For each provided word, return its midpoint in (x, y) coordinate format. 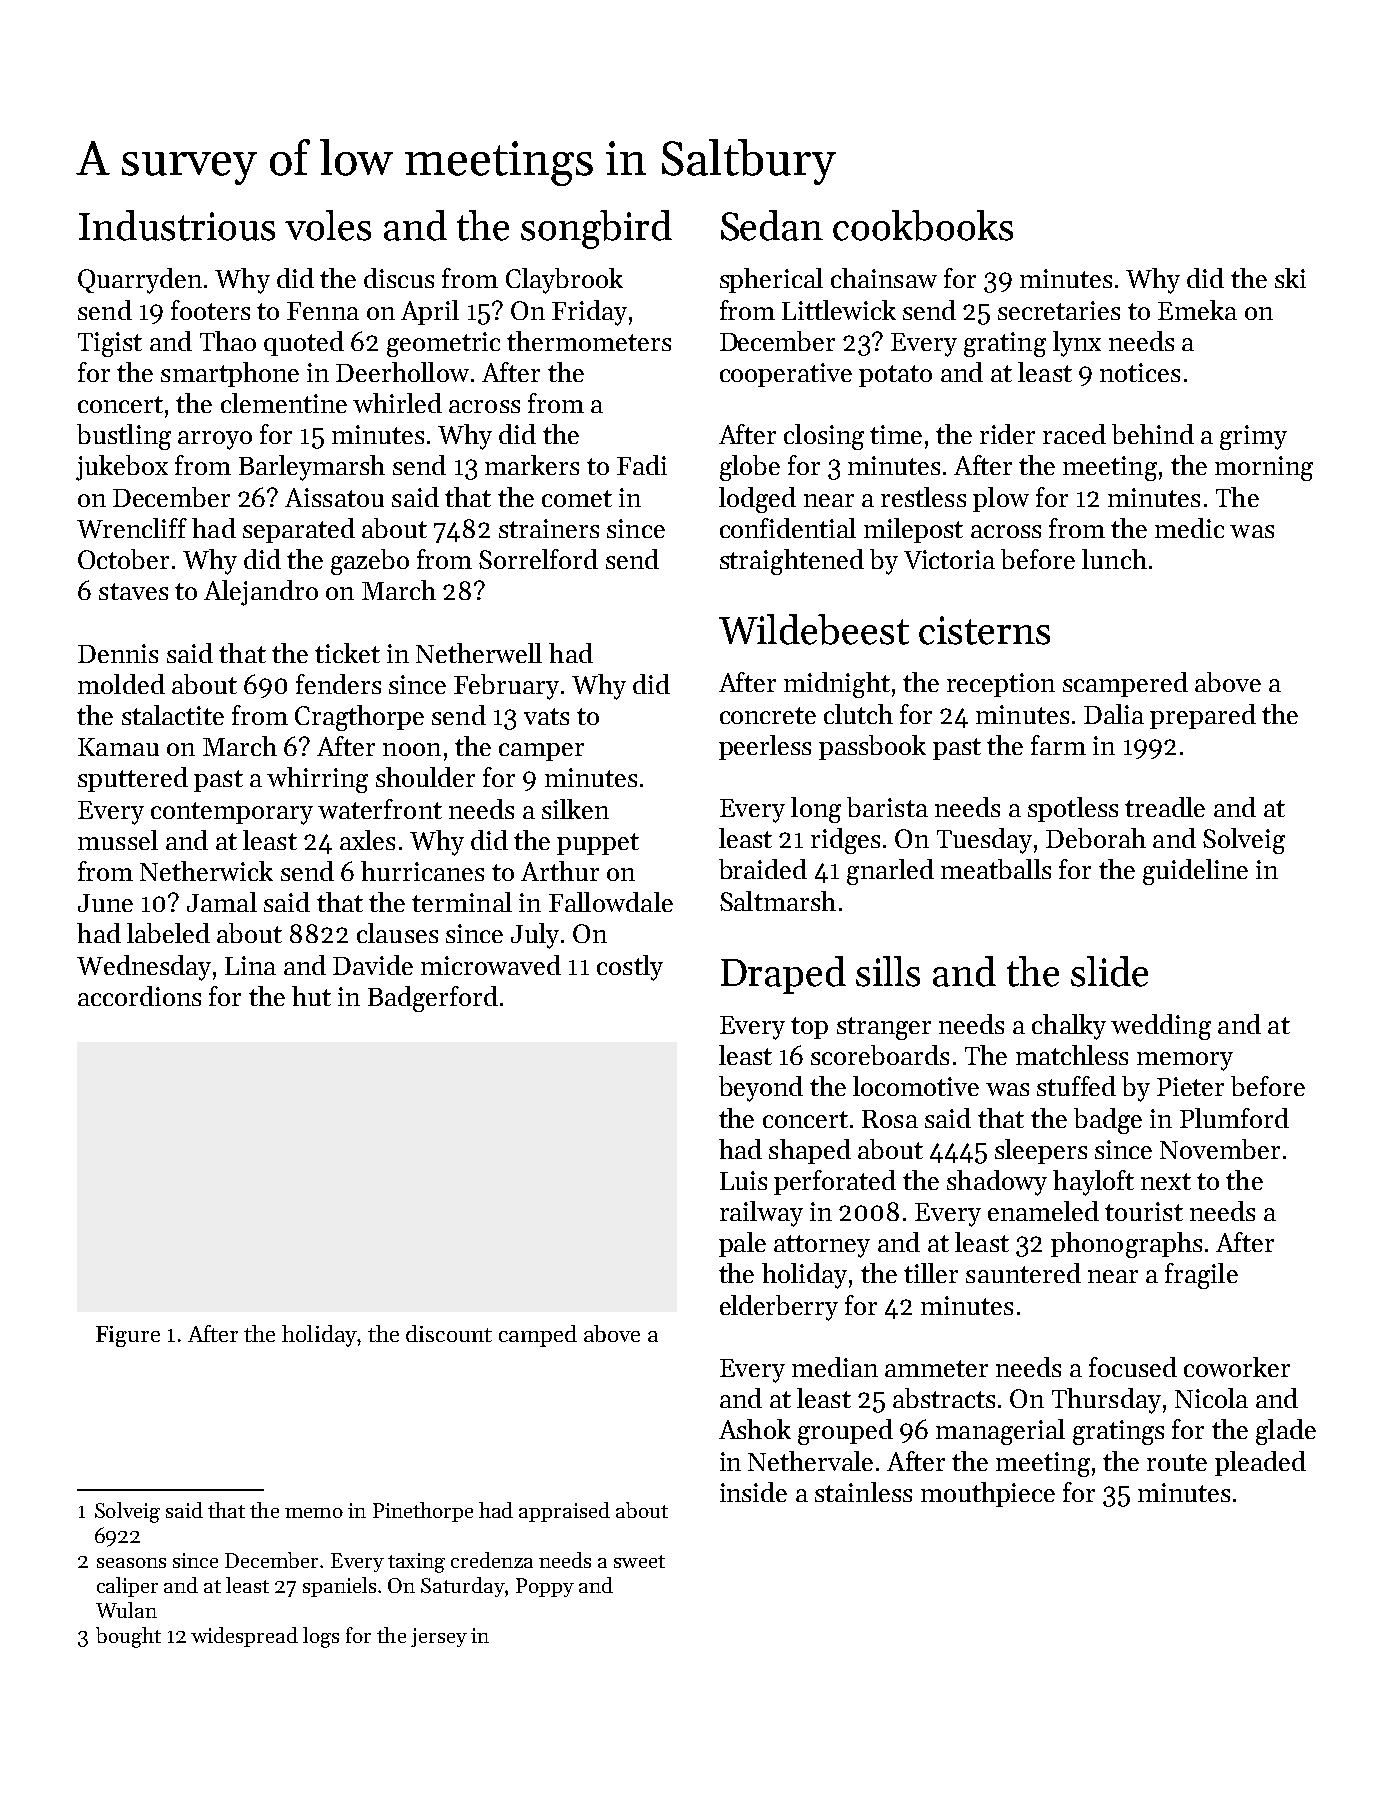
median (835, 1367)
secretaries (1059, 310)
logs (321, 1637)
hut (311, 996)
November (1220, 1149)
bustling (124, 437)
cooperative (786, 375)
